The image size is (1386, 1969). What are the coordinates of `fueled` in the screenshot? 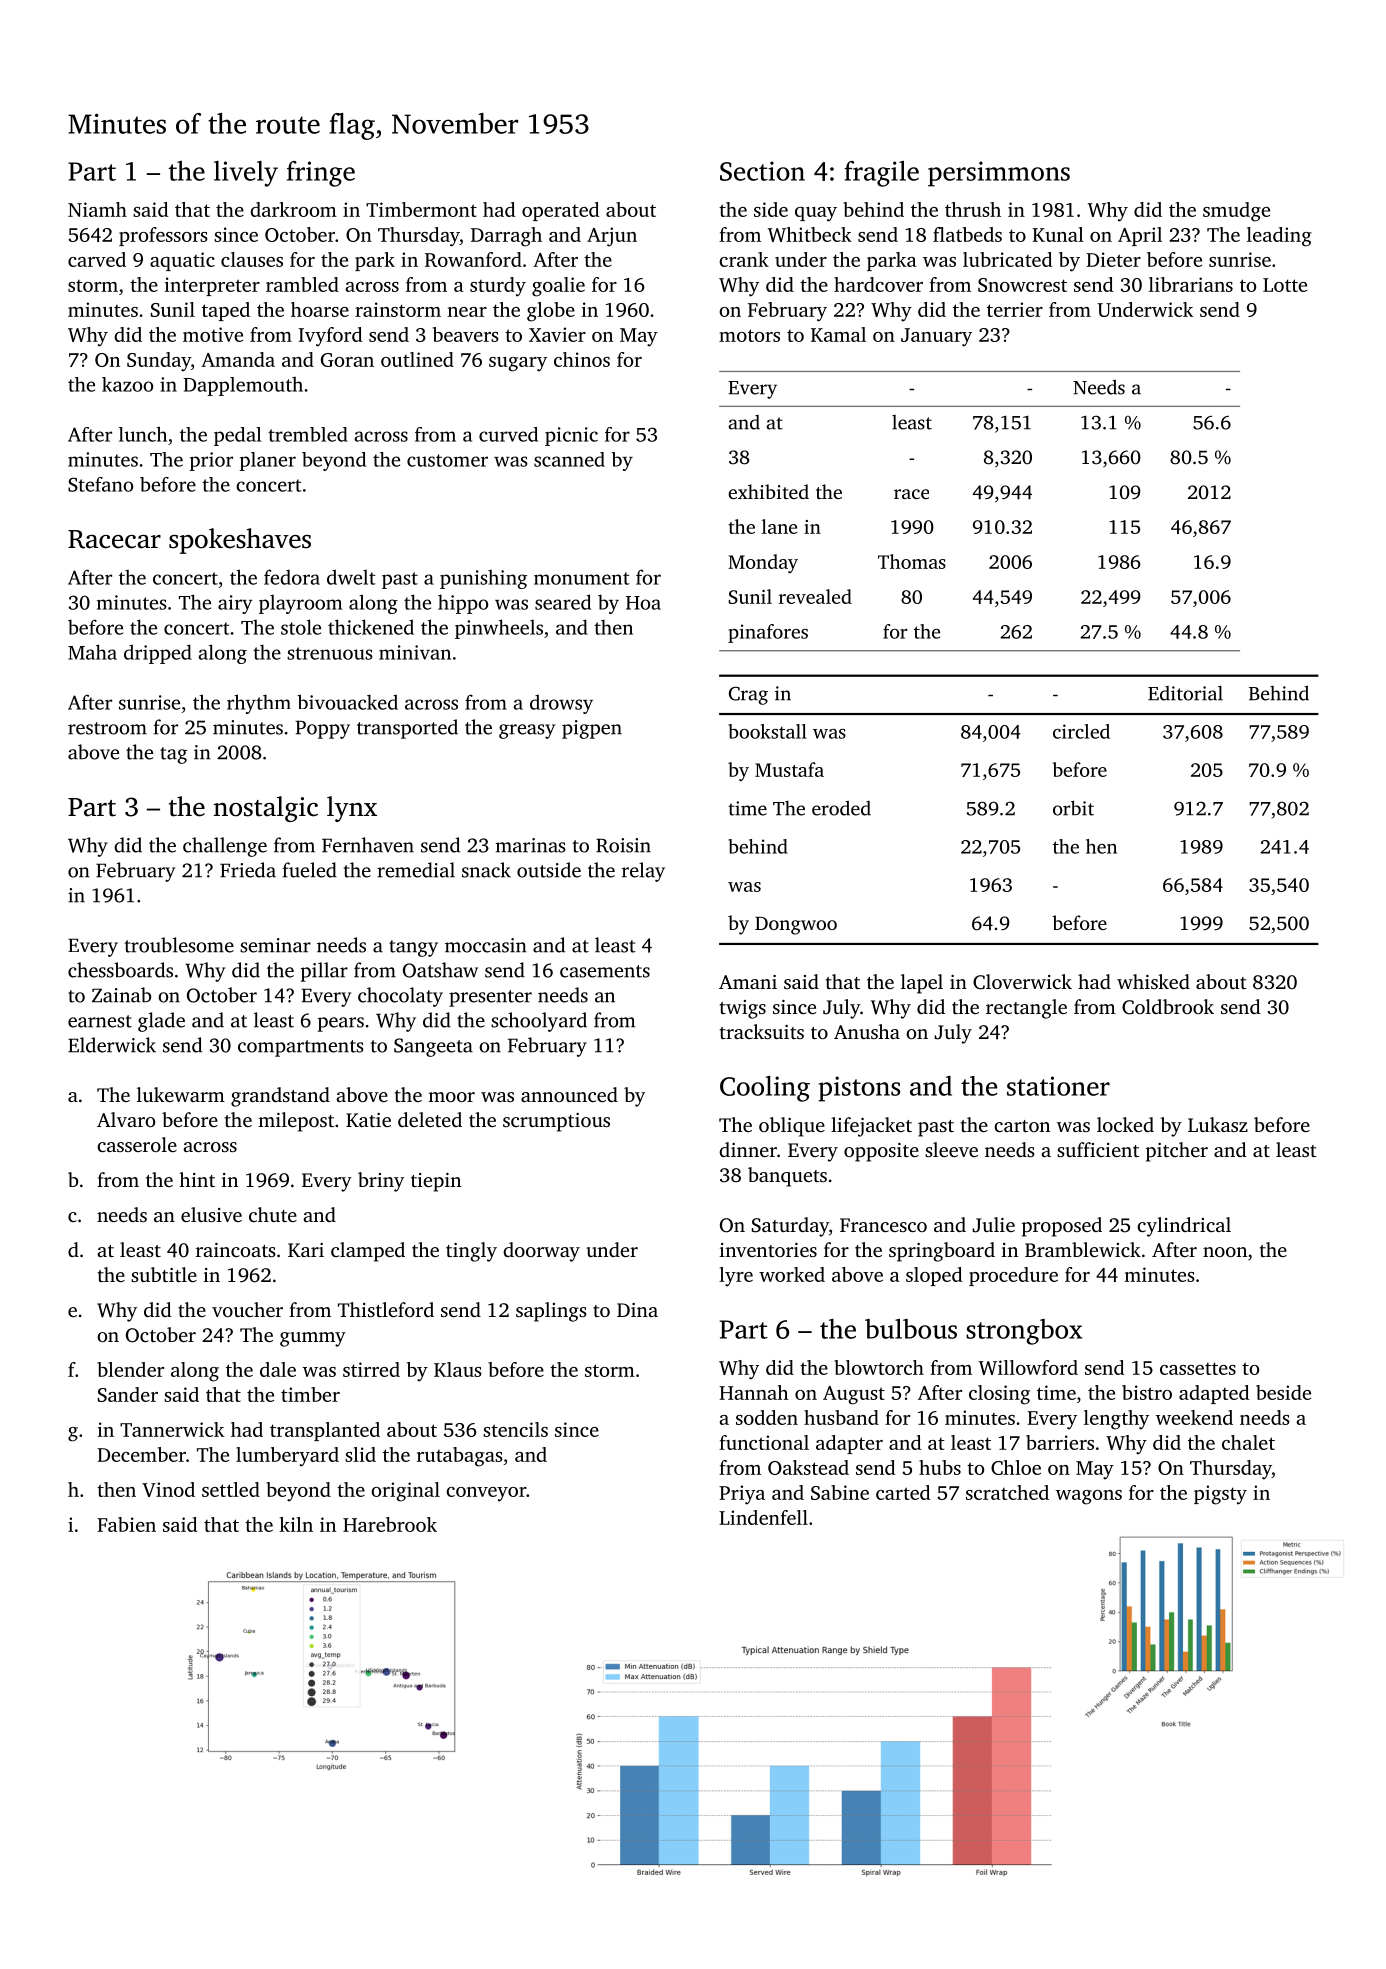 It's located at (310, 870).
